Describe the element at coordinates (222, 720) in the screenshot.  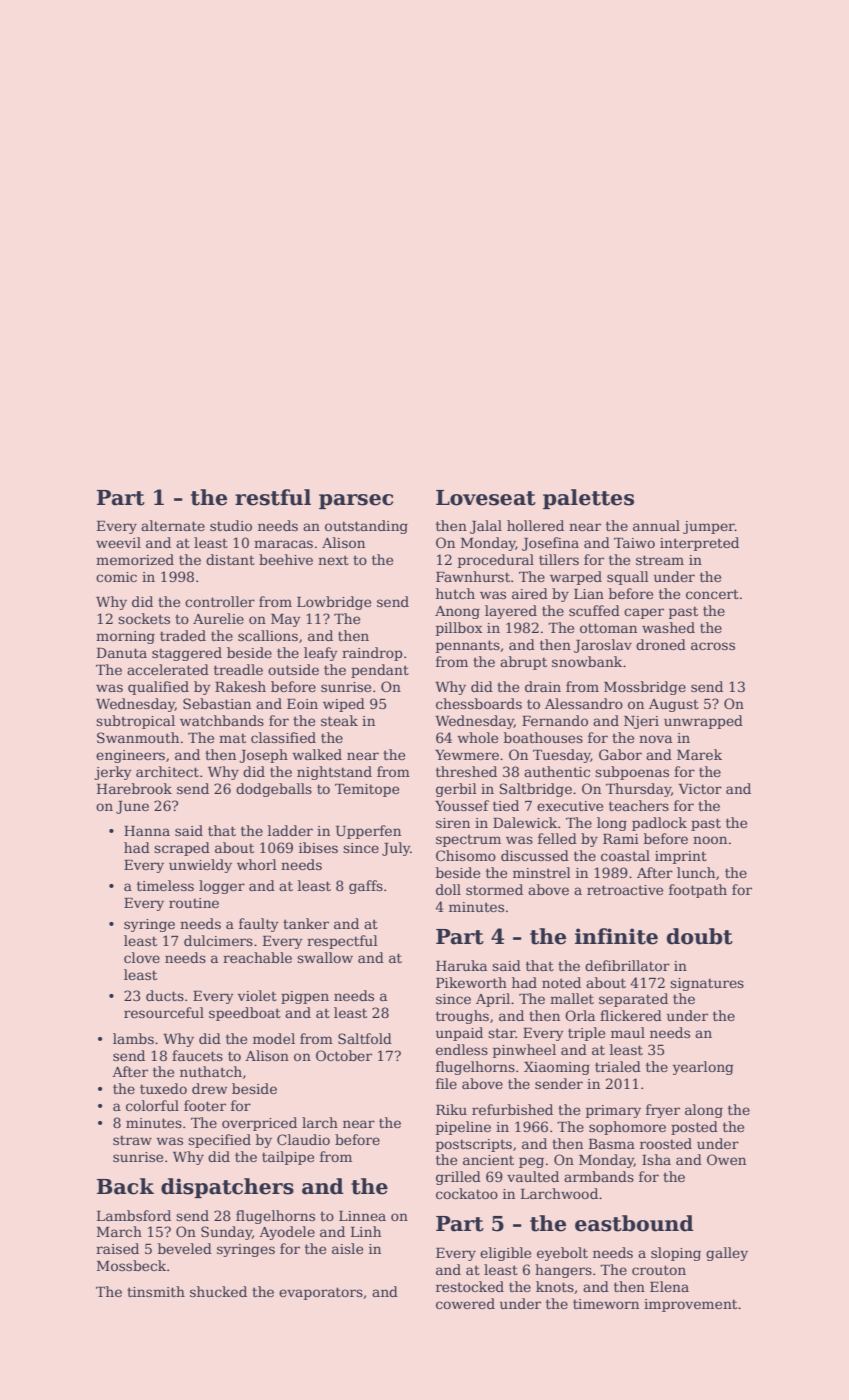
I see `watchbands` at that location.
